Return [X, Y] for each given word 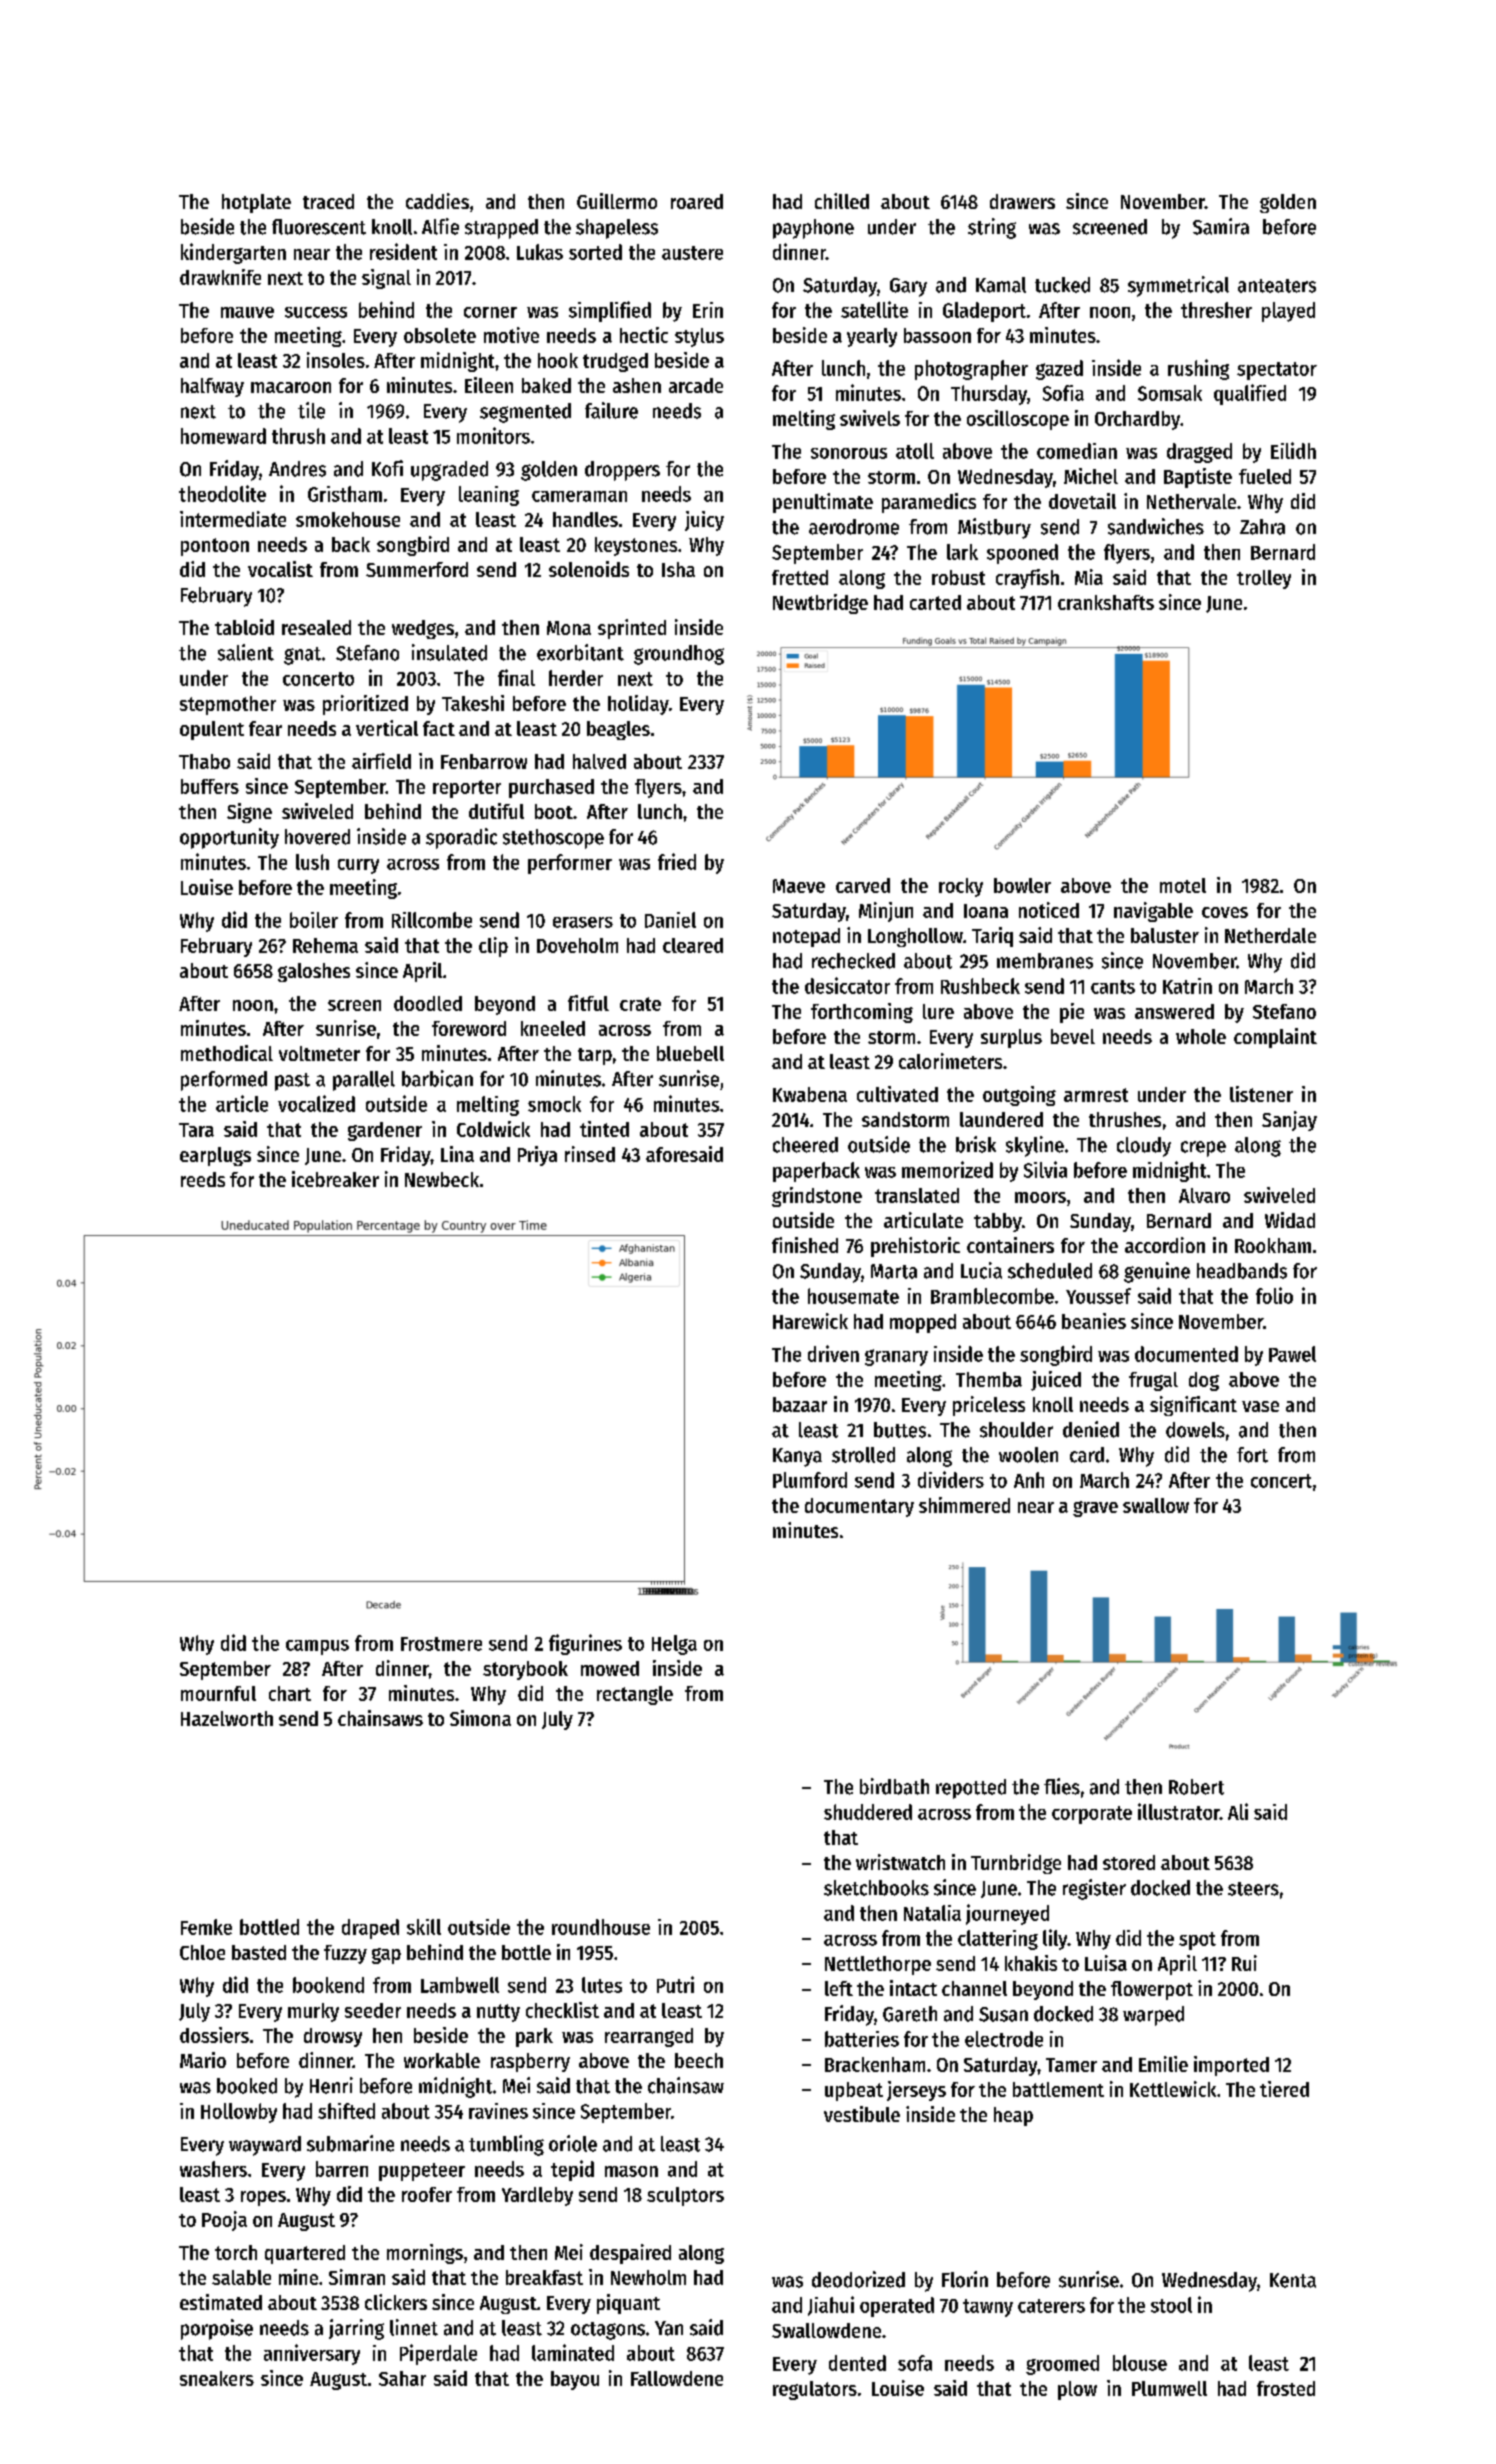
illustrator [1179, 1811]
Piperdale [438, 2354]
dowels [1195, 1430]
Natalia [932, 1913]
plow [1077, 2390]
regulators [815, 2390]
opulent [212, 730]
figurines [585, 1644]
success [316, 312]
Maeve [799, 886]
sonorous [849, 453]
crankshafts [1106, 602]
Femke [206, 1927]
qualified [1250, 394]
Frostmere [441, 1644]
